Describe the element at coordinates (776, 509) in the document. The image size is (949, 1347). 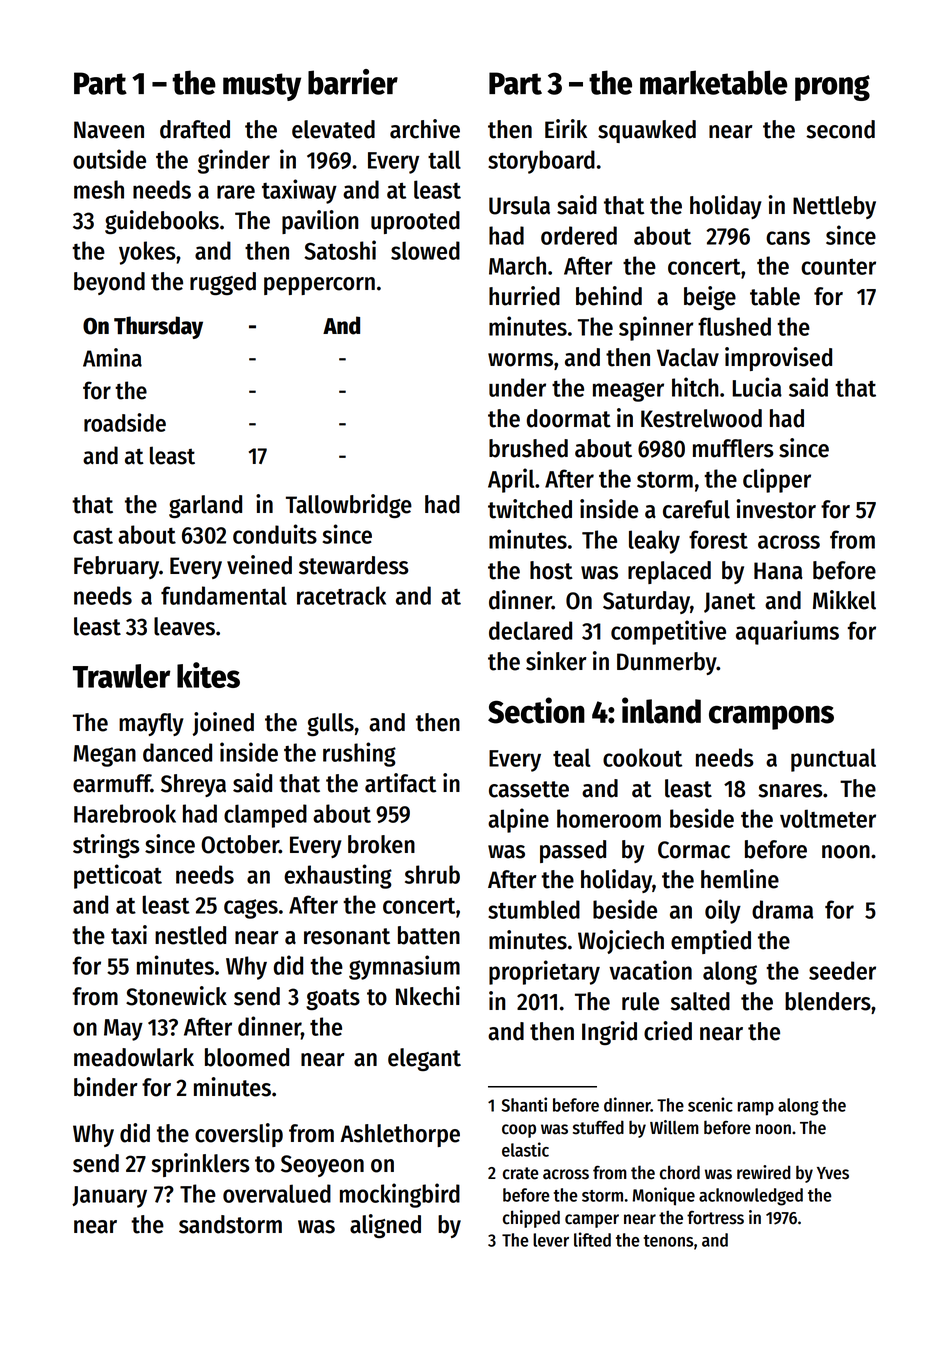
I see `investor` at that location.
